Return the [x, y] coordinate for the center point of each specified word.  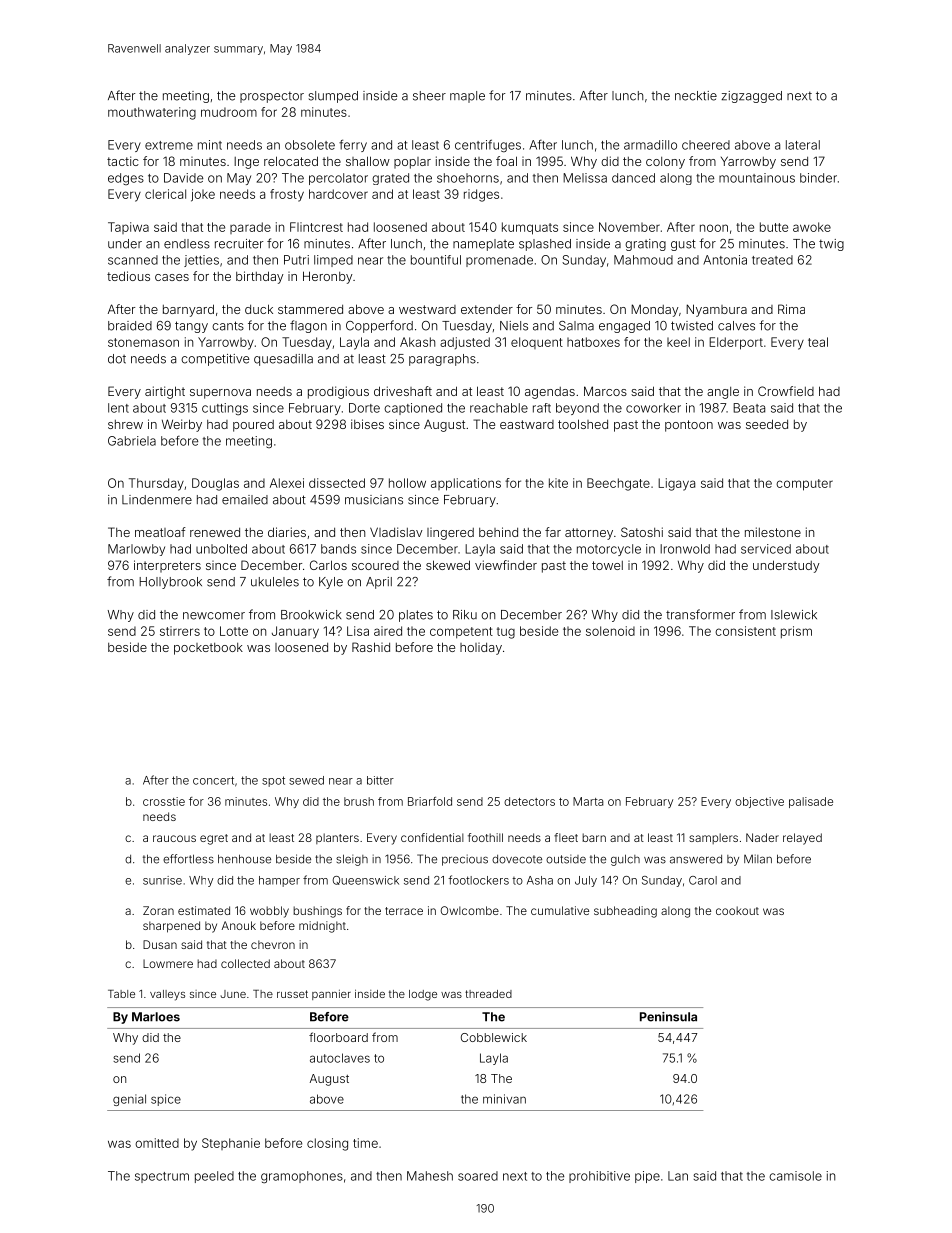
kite [558, 483]
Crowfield [786, 391]
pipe [647, 1177]
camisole [795, 1176]
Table [121, 994]
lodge [423, 995]
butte [774, 227]
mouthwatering [152, 113]
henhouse [244, 859]
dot [117, 359]
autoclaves [340, 1058]
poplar [412, 163]
